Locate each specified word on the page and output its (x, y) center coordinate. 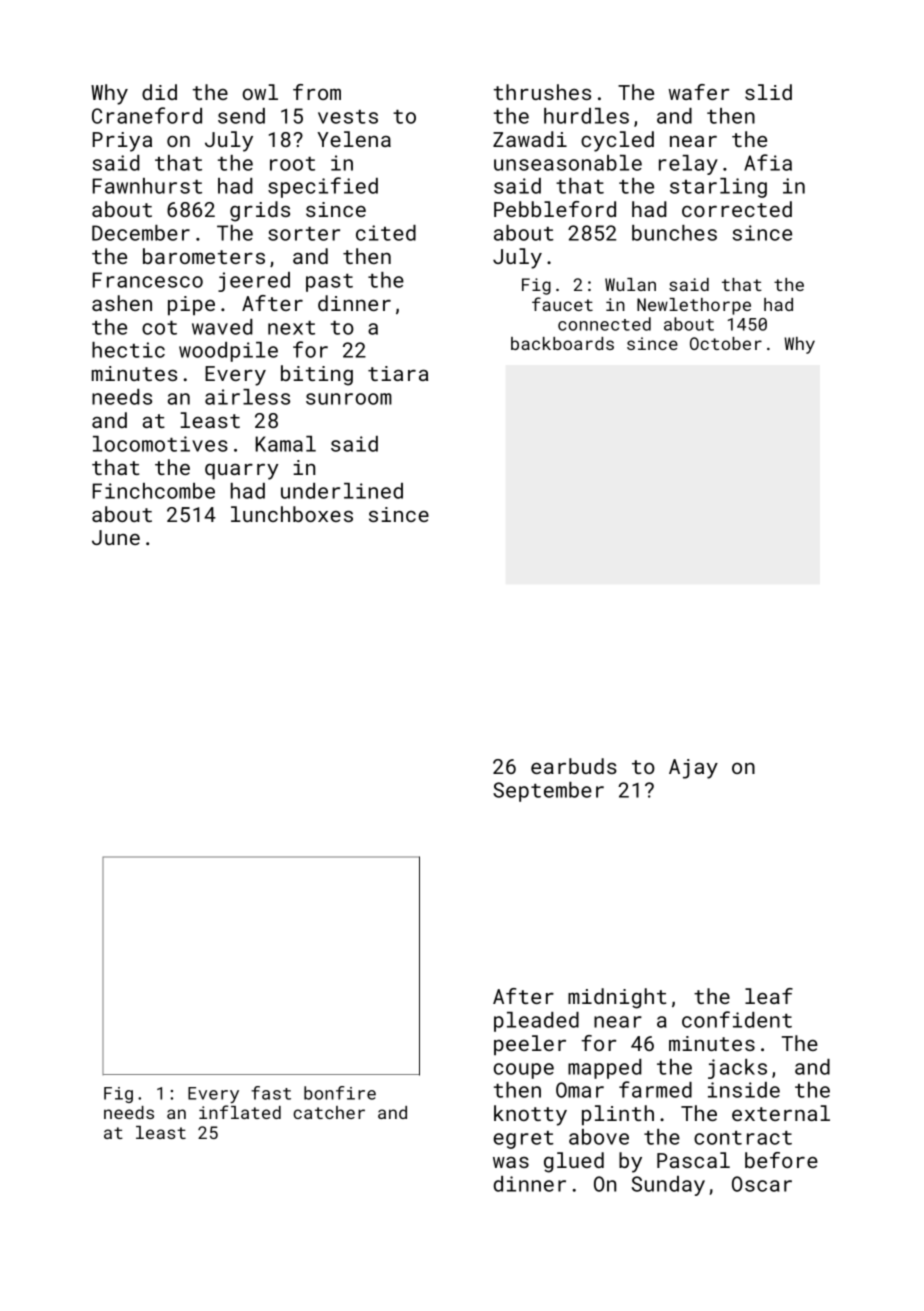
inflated (240, 1112)
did (159, 92)
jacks (737, 1069)
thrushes (542, 92)
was (511, 1162)
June (116, 537)
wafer (699, 92)
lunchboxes (292, 514)
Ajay (693, 769)
